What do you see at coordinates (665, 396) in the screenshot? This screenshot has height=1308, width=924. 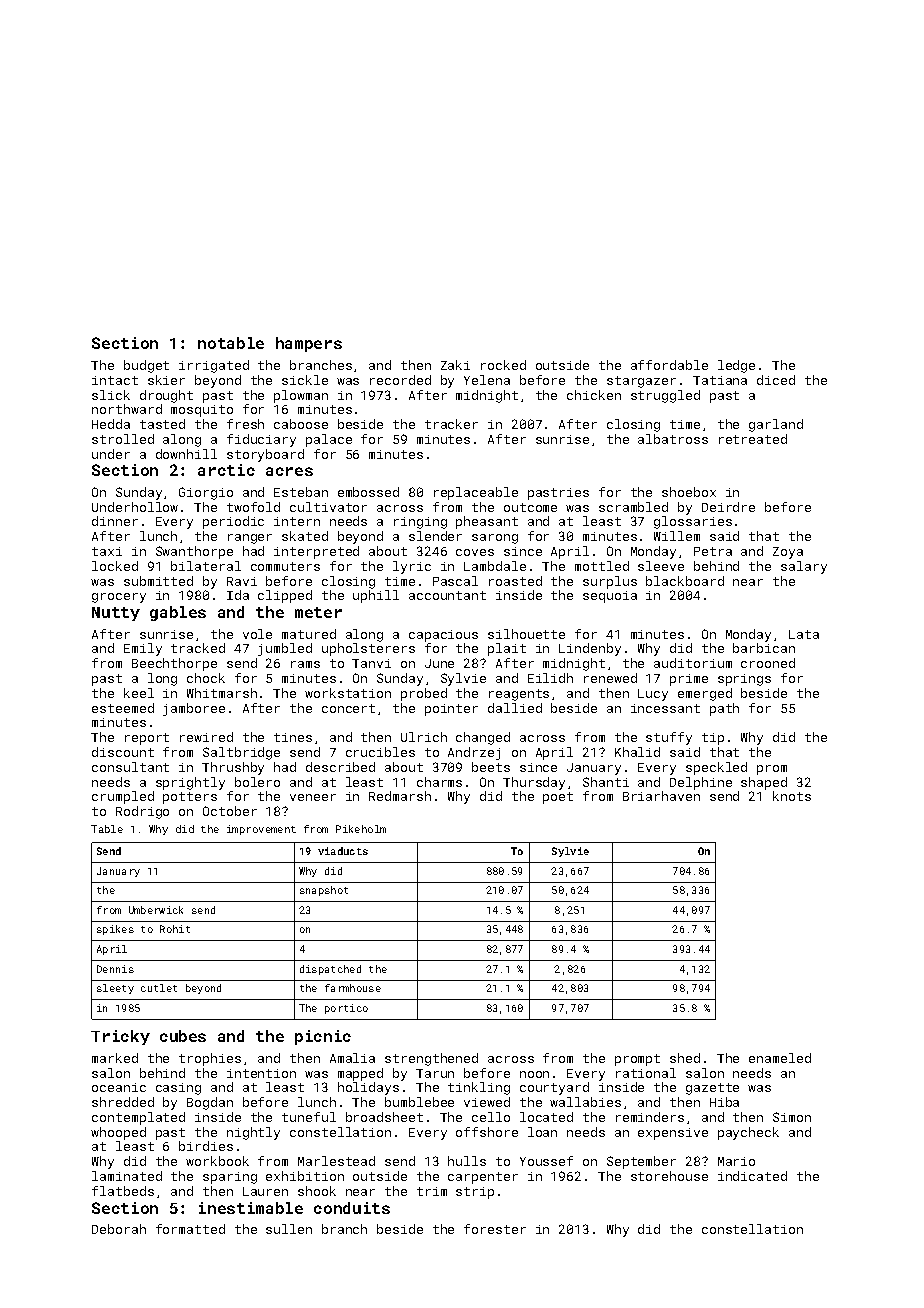 I see `struggled` at bounding box center [665, 396].
